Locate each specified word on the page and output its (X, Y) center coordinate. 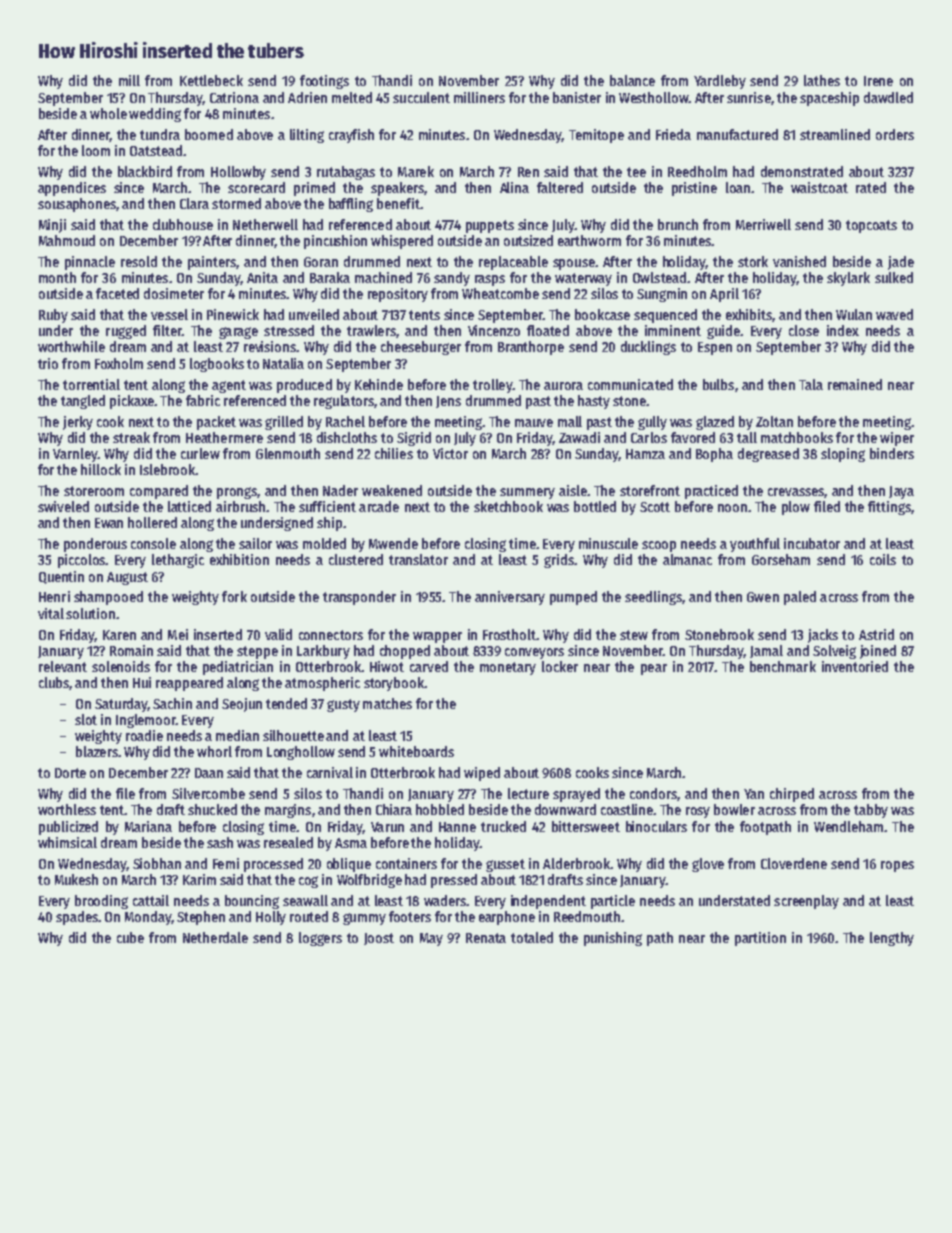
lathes (822, 80)
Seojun (242, 705)
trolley (492, 386)
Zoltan (774, 421)
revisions (270, 346)
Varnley (75, 455)
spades (77, 918)
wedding (155, 115)
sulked (894, 277)
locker (560, 666)
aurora (563, 386)
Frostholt (509, 634)
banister (577, 97)
